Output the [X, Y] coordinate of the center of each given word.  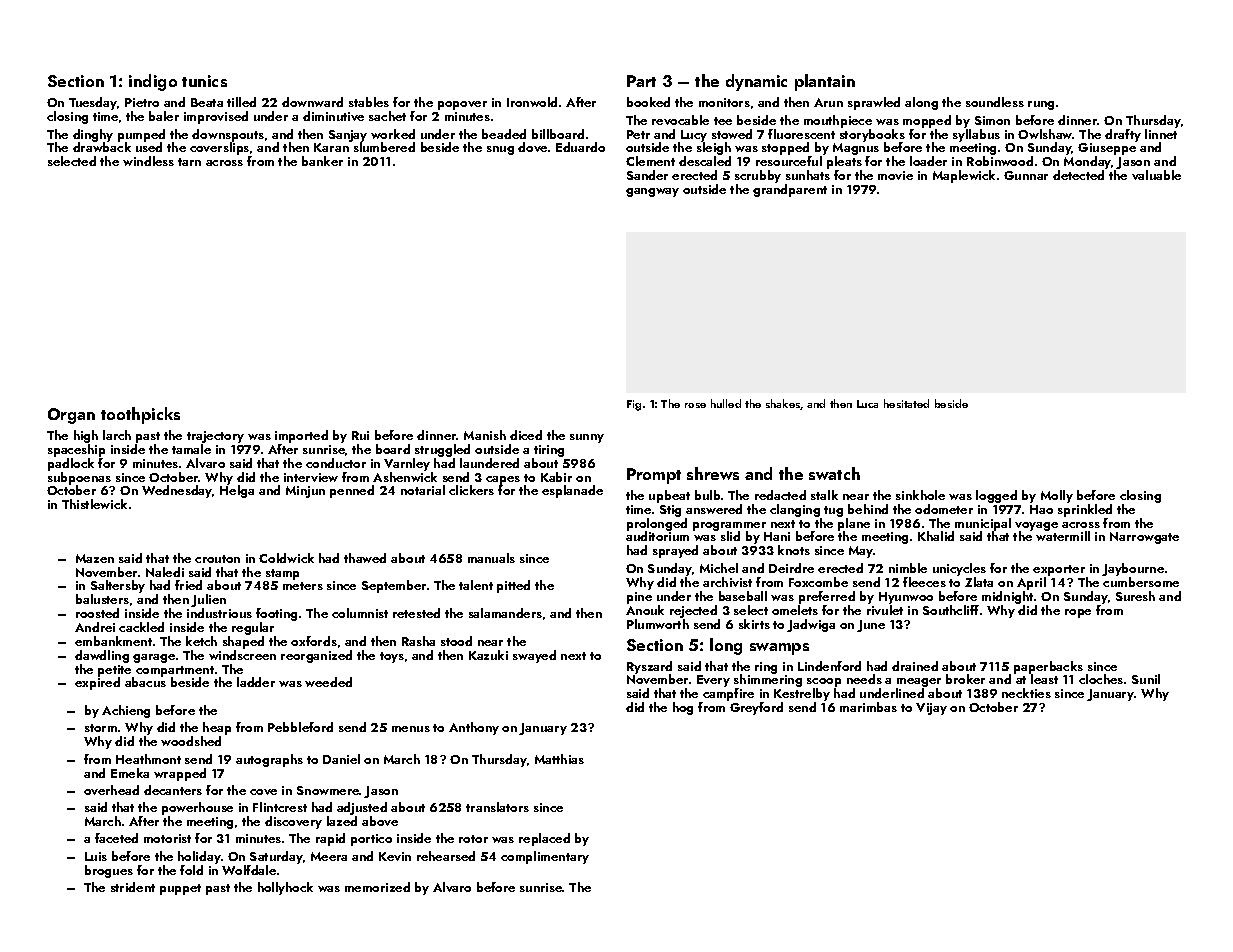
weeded [328, 682]
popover [462, 105]
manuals [491, 558]
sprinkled [1085, 510]
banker [322, 161]
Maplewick [964, 176]
